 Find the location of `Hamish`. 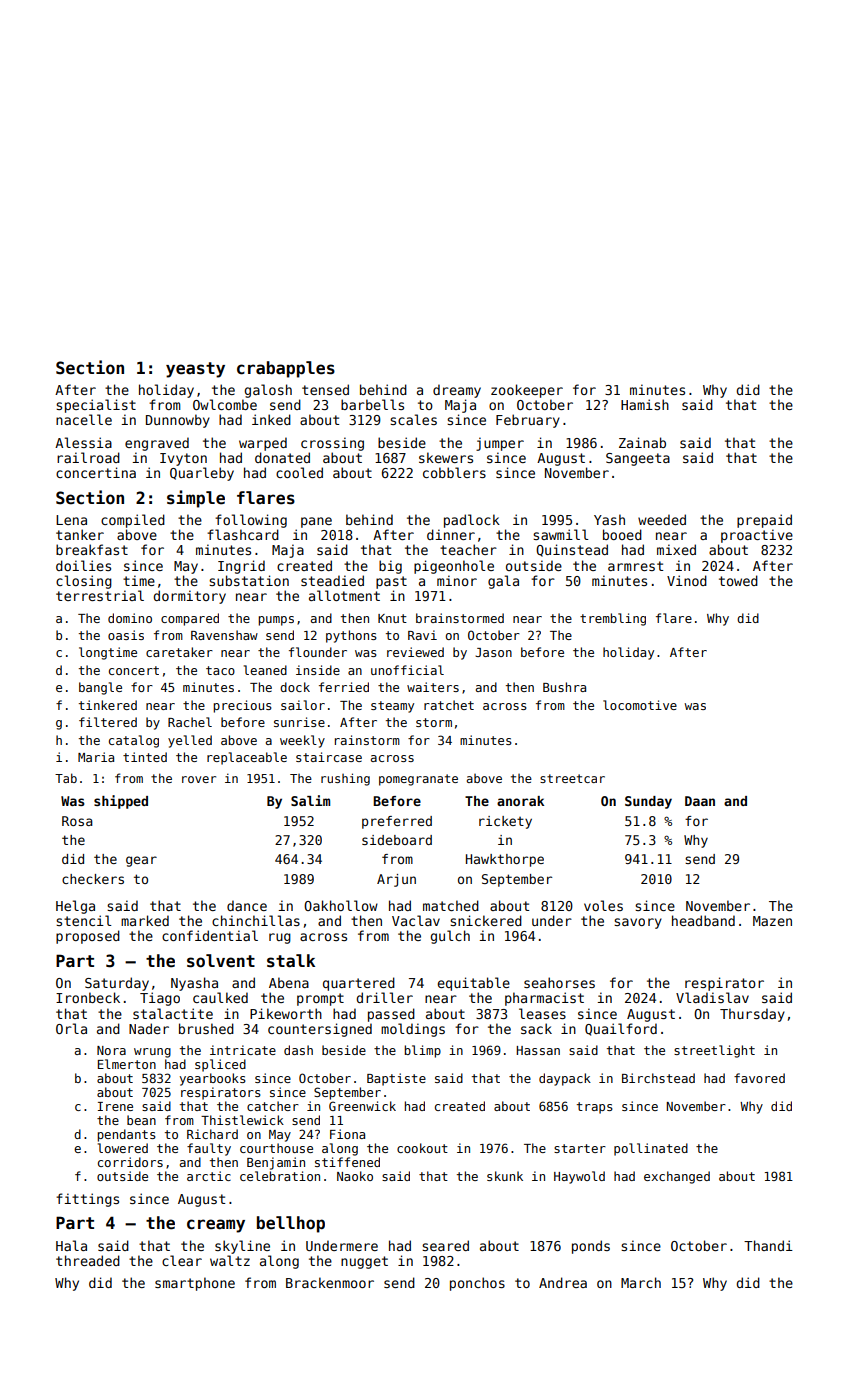

Hamish is located at coordinates (645, 404).
